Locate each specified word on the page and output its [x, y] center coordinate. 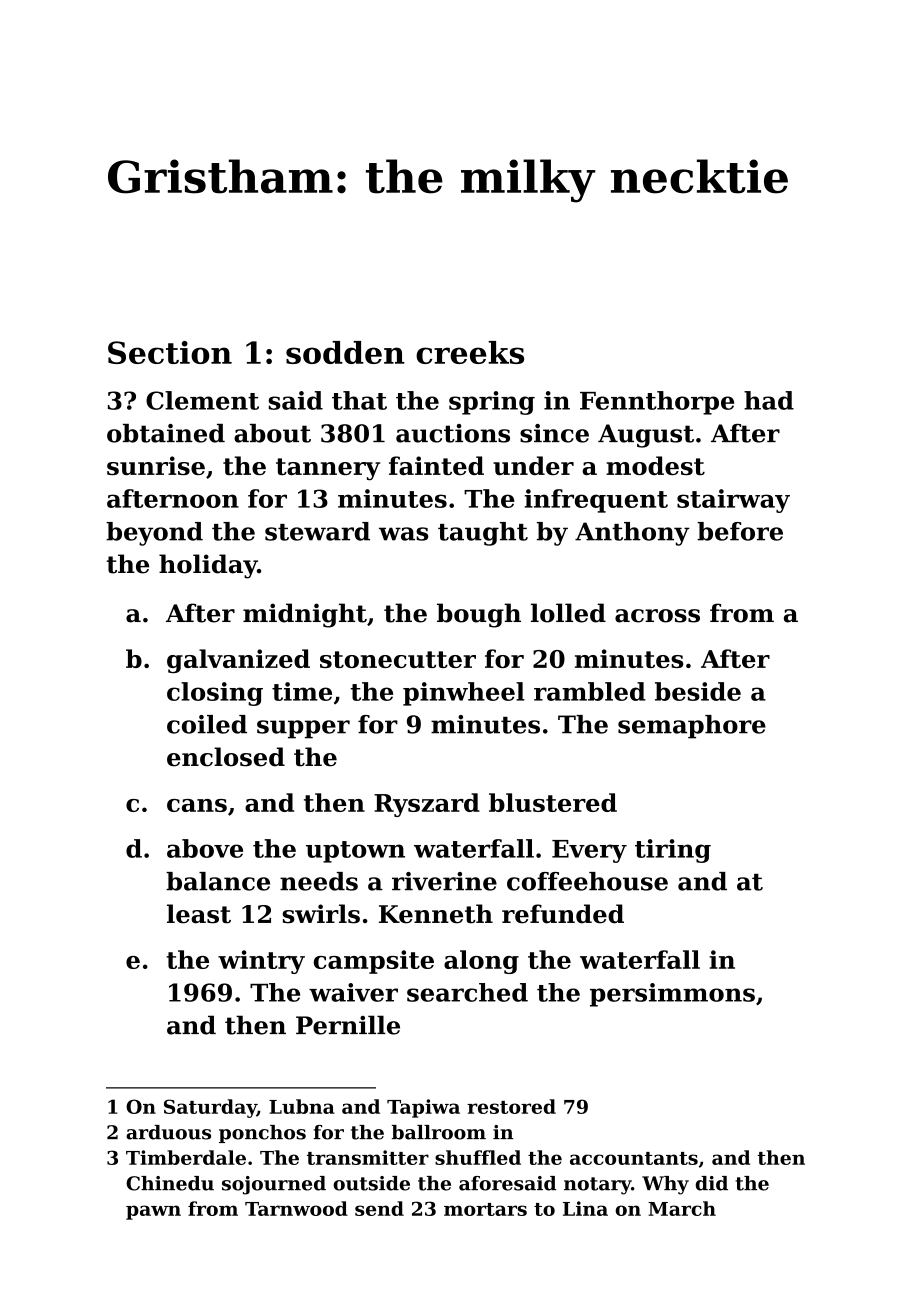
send [379, 1208]
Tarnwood [296, 1208]
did [711, 1183]
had [769, 400]
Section [170, 352]
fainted [436, 465]
